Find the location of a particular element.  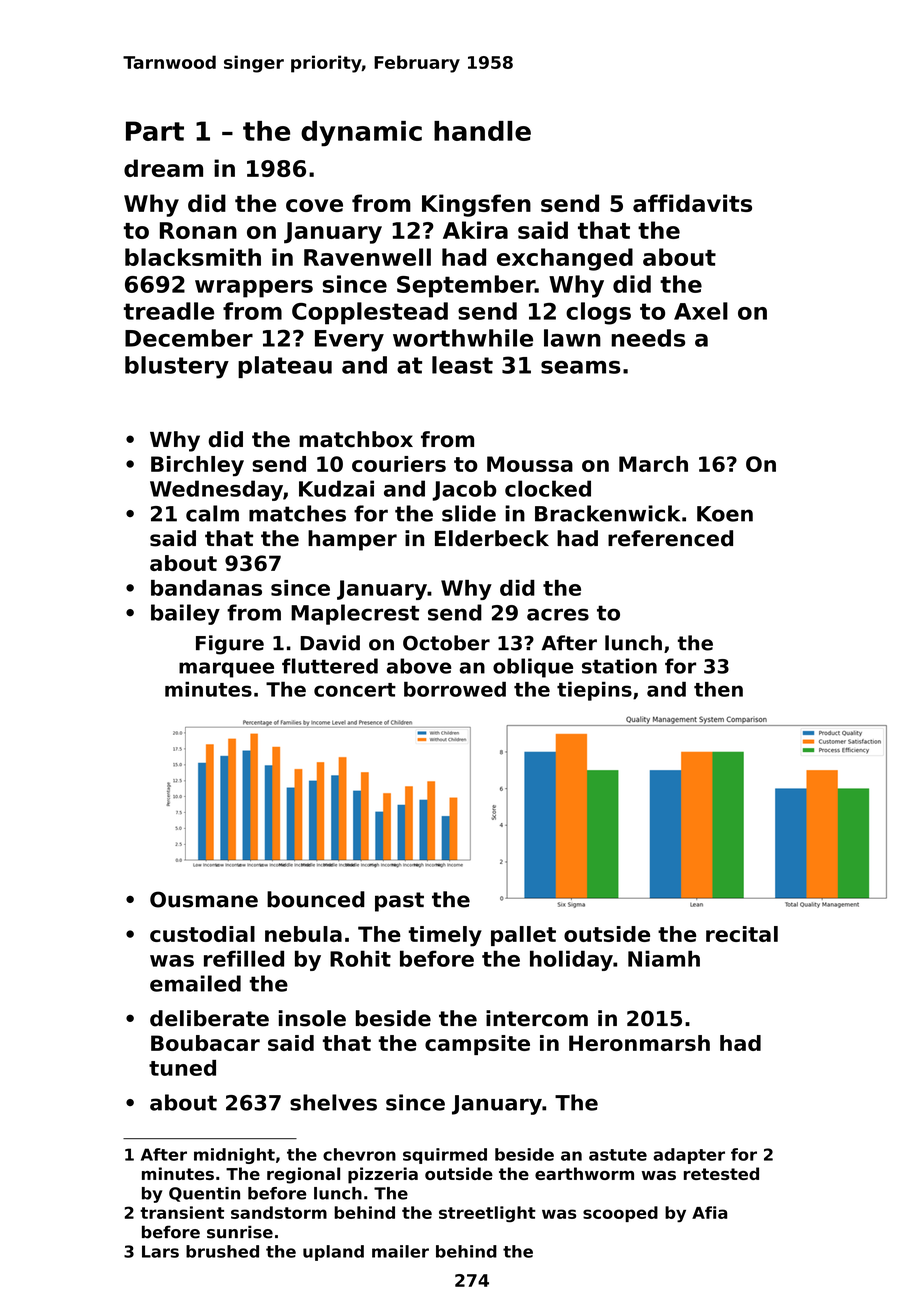

brushed is located at coordinates (222, 1251).
